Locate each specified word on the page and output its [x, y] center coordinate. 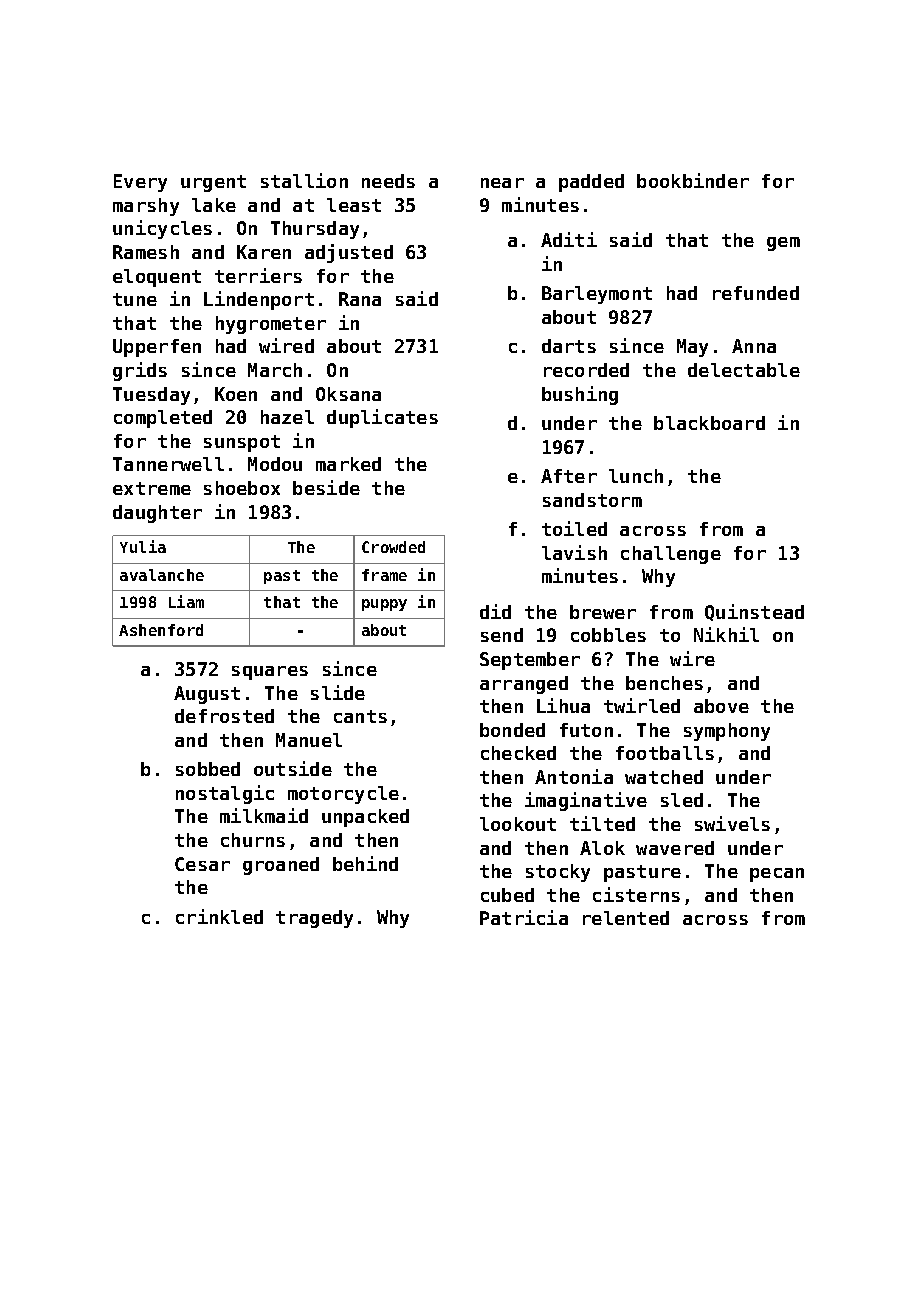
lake [214, 205]
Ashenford [161, 630]
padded [591, 183]
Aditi [569, 239]
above [721, 706]
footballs [665, 753]
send [502, 635]
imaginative [586, 801]
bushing [580, 395]
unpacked [365, 818]
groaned [281, 866]
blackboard [709, 423]
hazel [287, 417]
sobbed [208, 769]
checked [518, 753]
